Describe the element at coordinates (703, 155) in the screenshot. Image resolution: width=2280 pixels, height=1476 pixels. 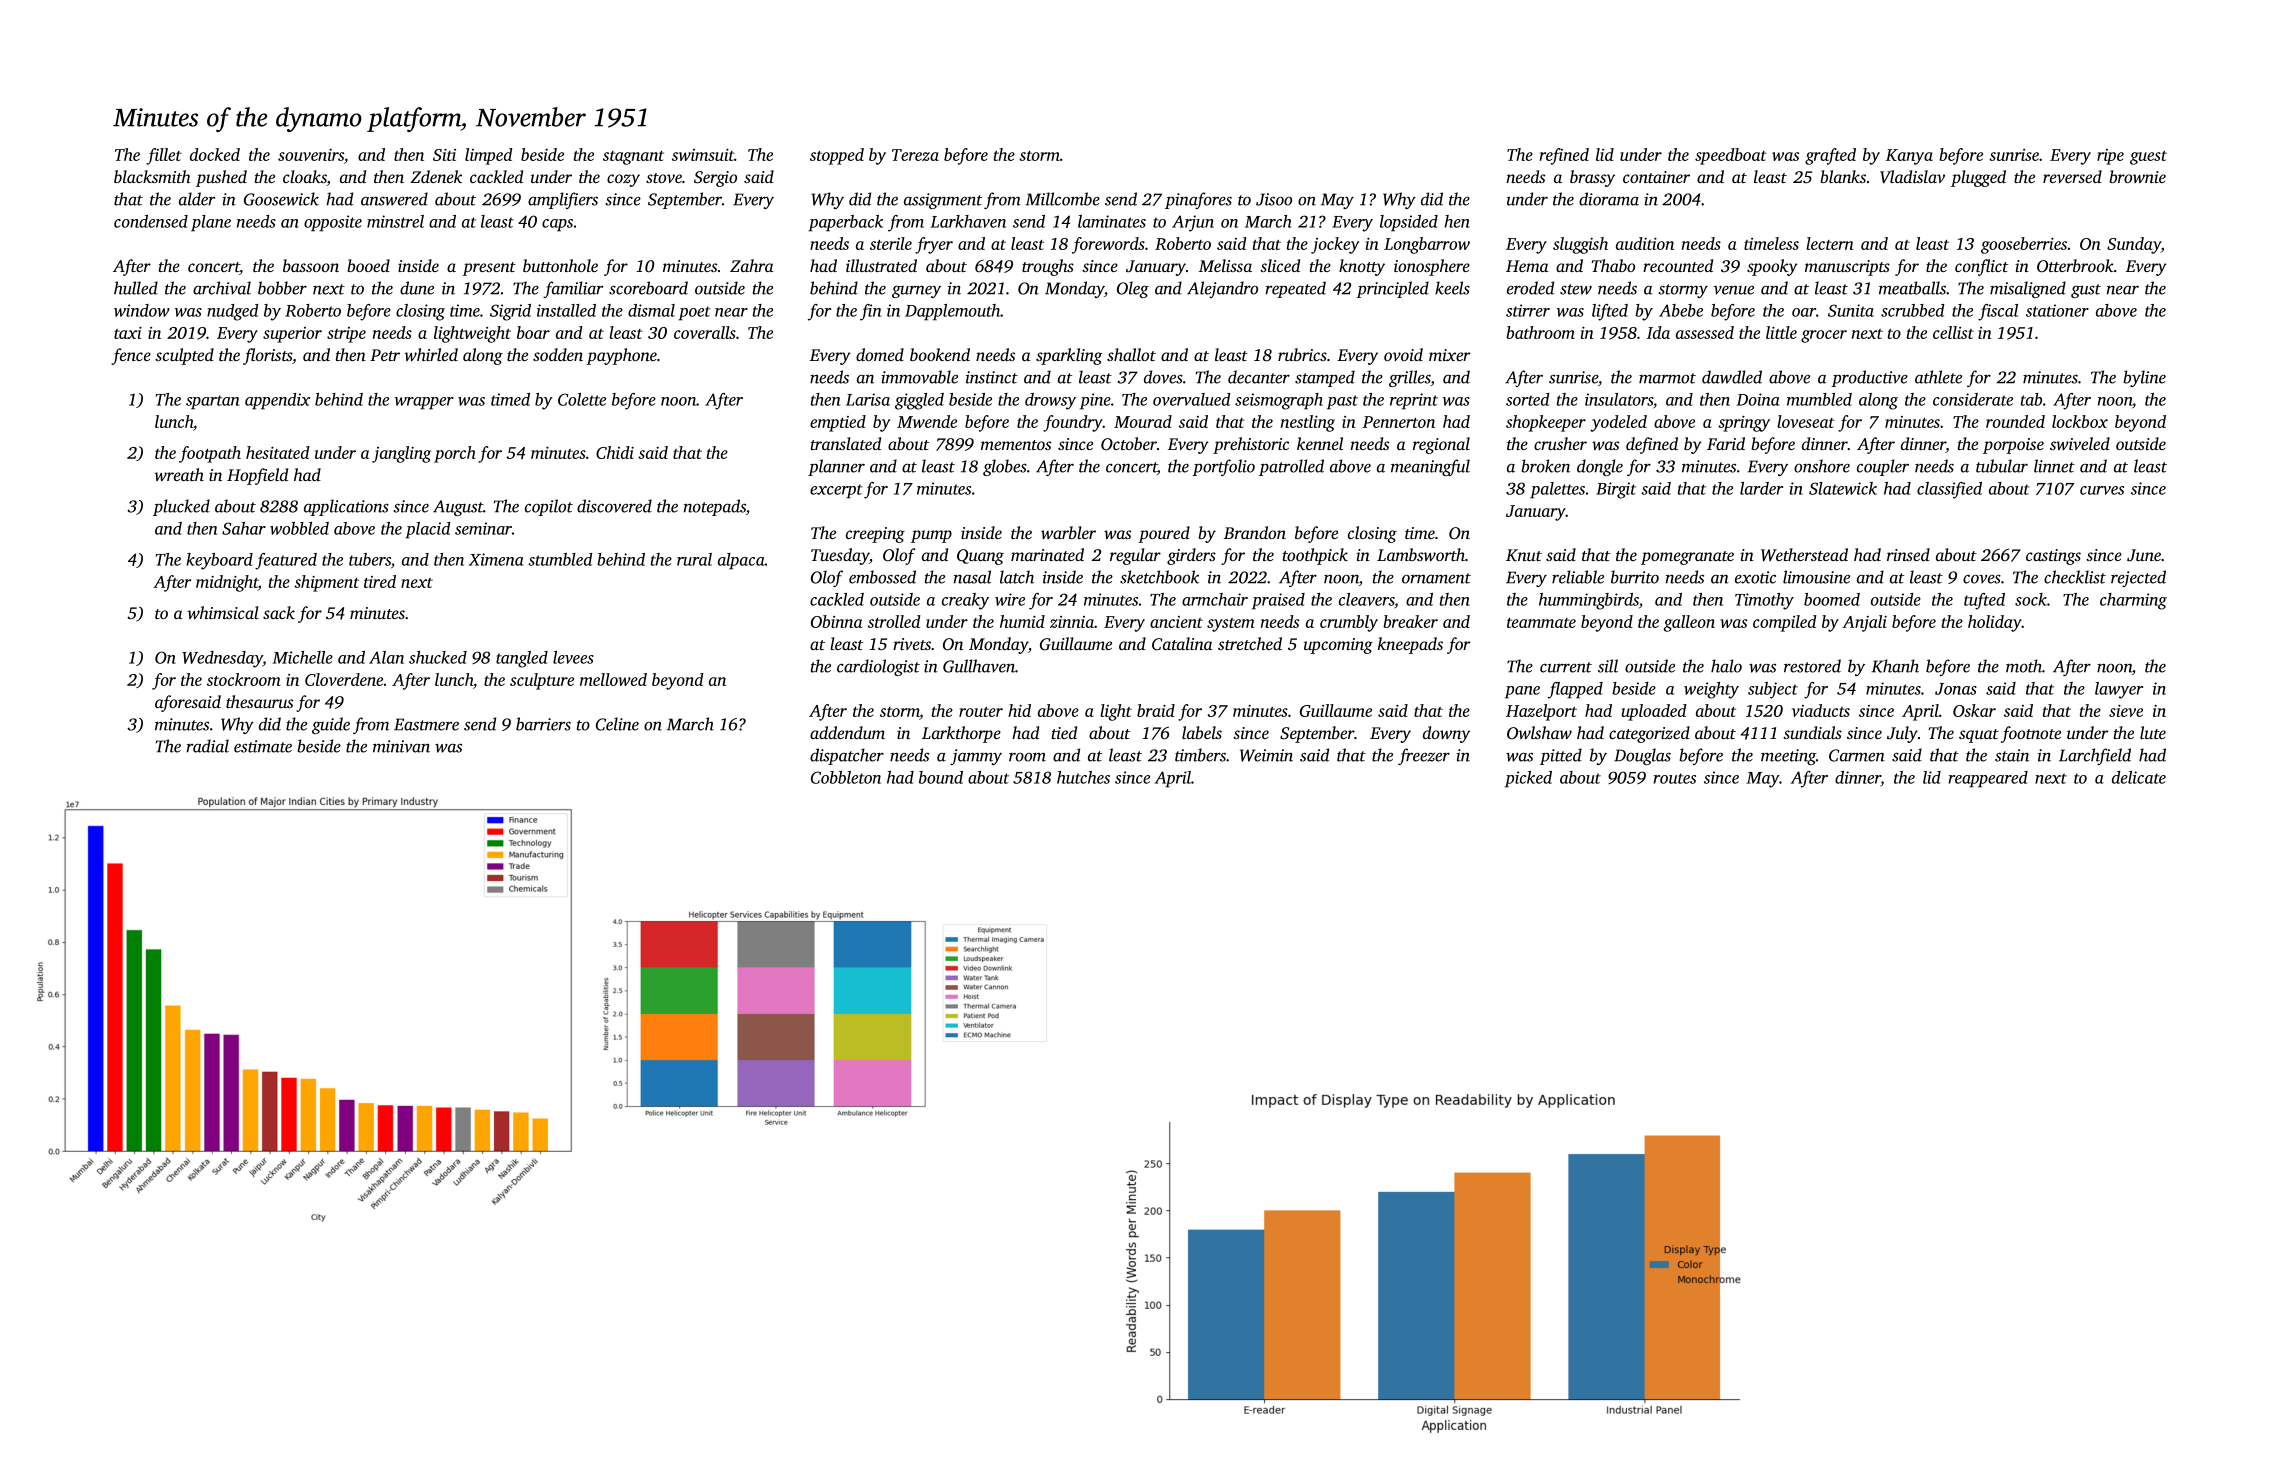
I see `swimsuit` at that location.
